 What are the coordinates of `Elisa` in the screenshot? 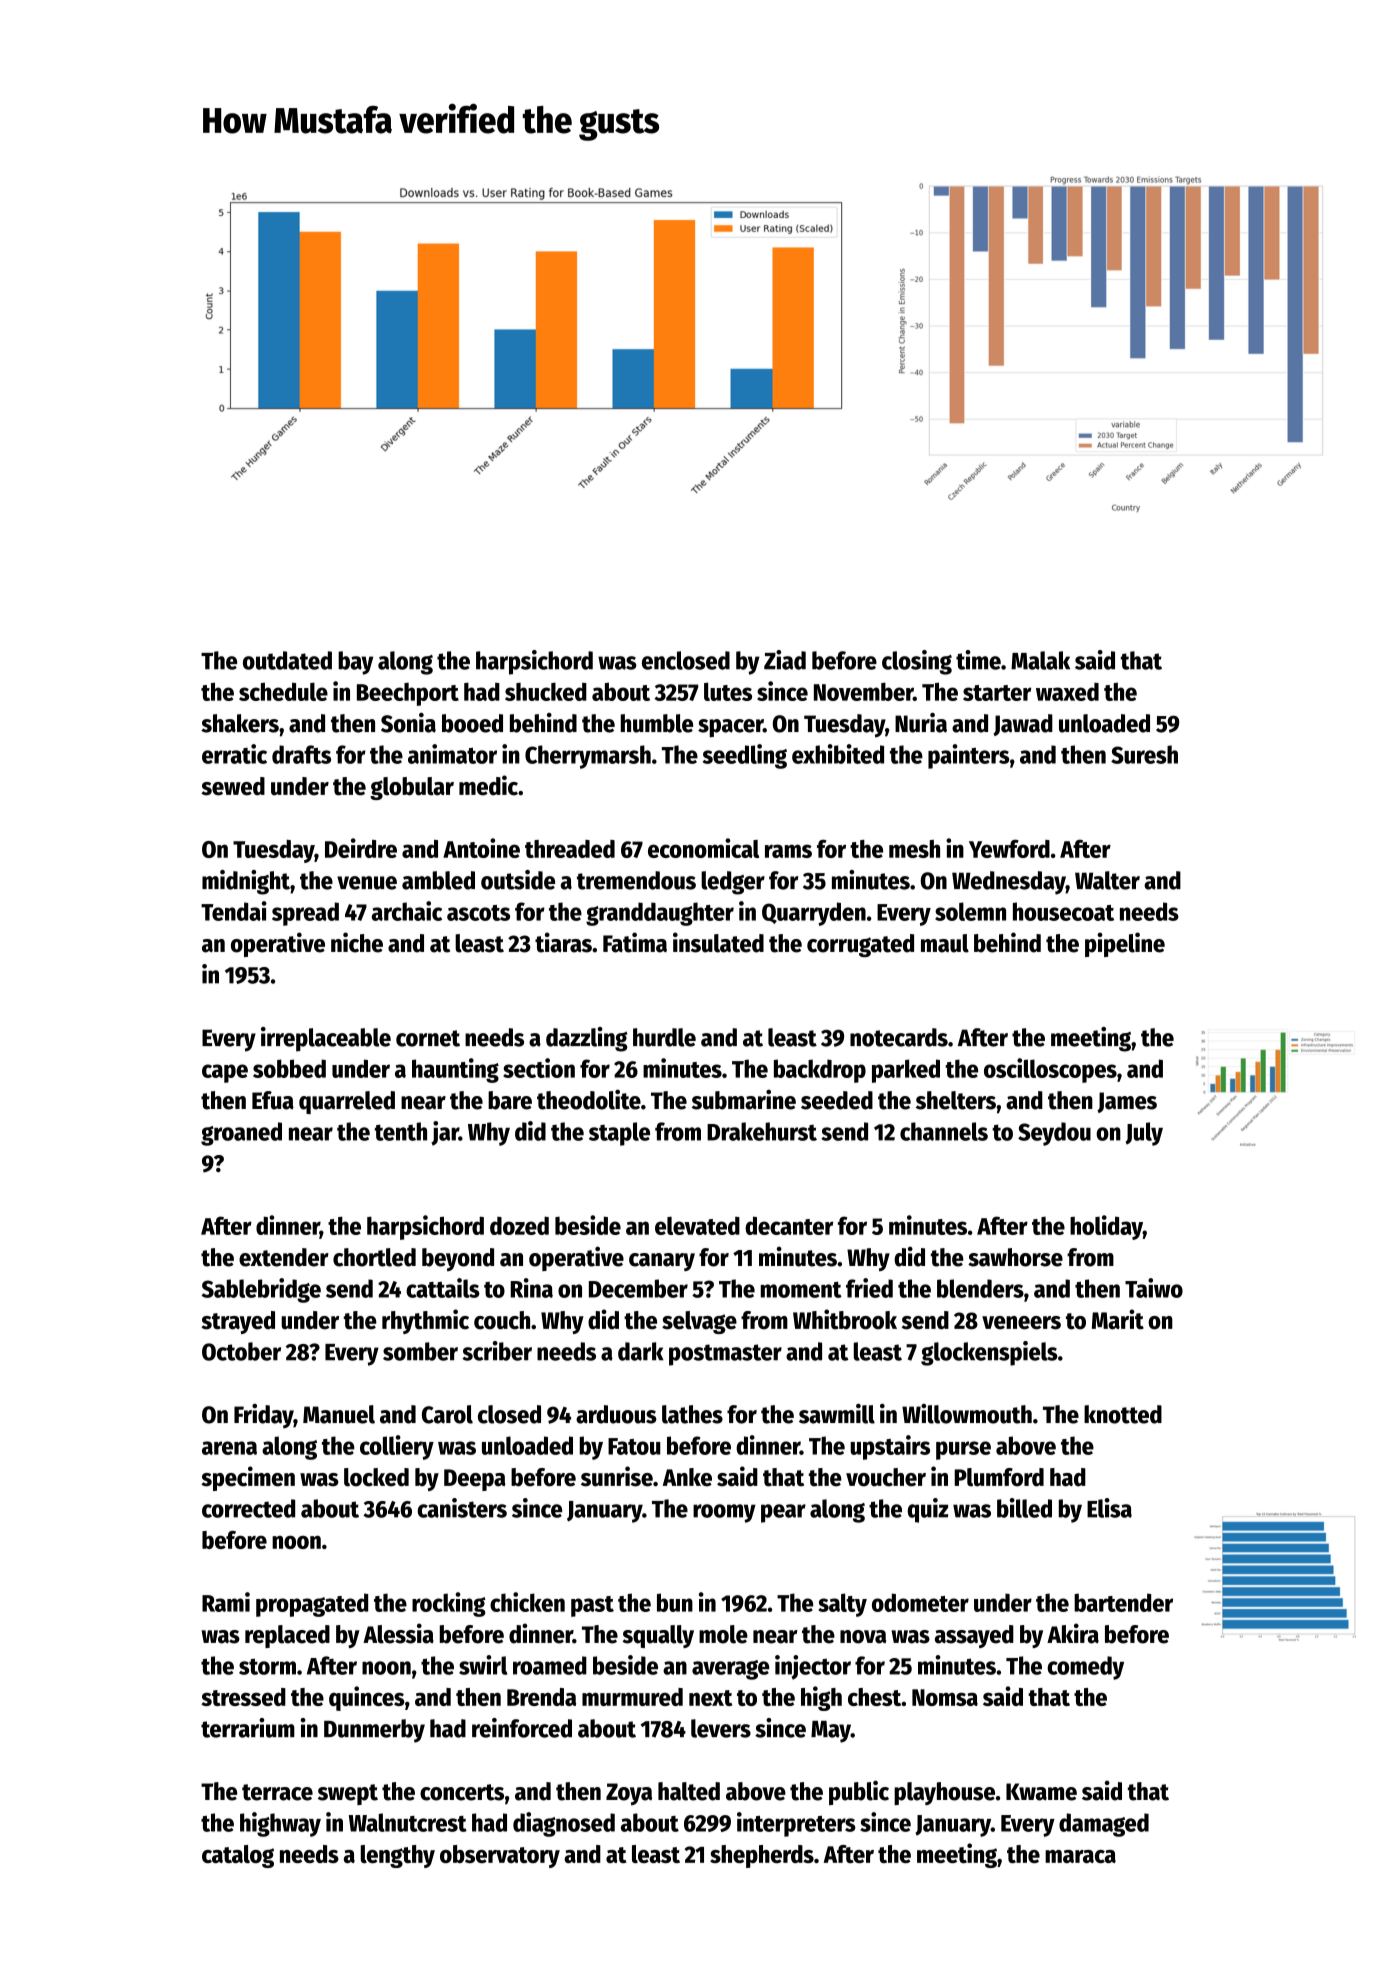 It's located at (1109, 1508).
